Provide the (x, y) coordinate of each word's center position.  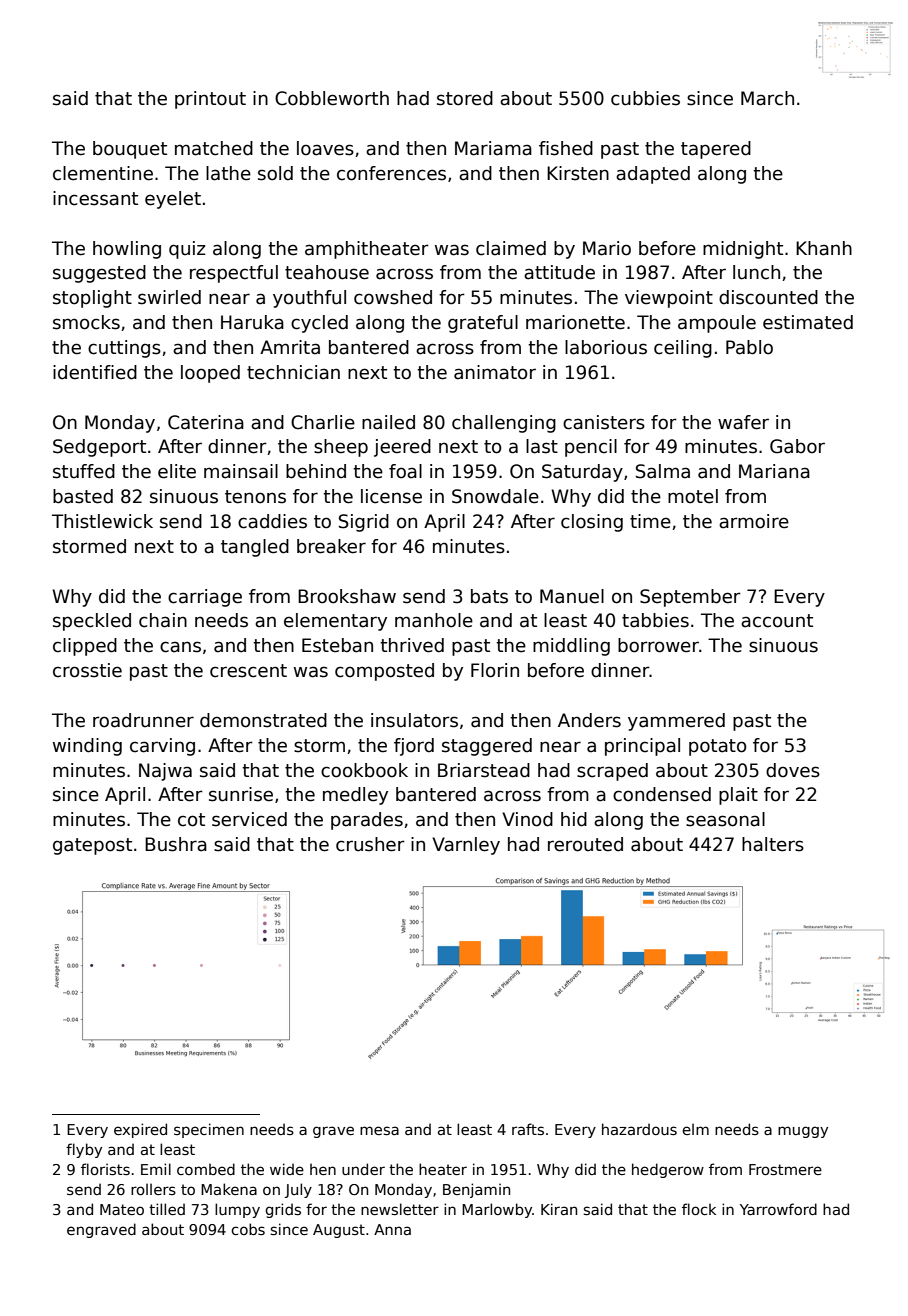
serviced (249, 819)
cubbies (645, 98)
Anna (392, 1229)
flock (699, 1209)
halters (773, 844)
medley (355, 796)
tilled (167, 1209)
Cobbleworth (332, 98)
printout (210, 100)
